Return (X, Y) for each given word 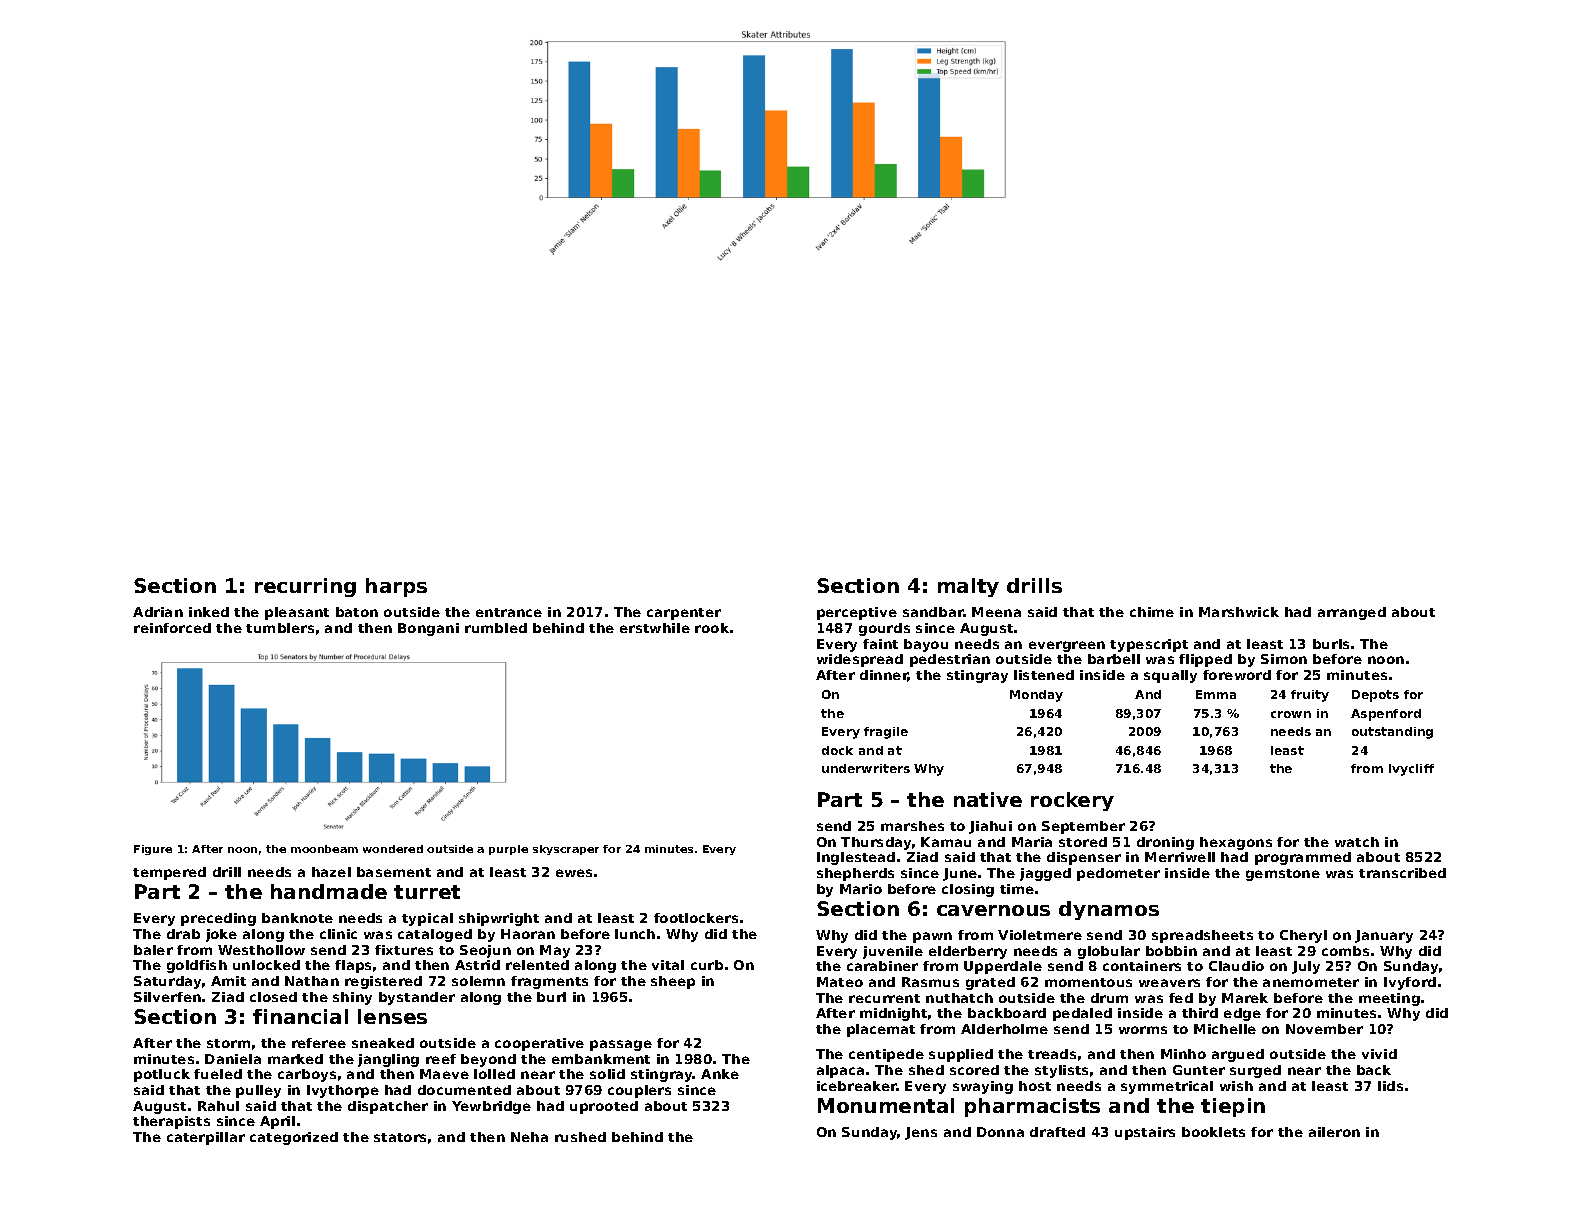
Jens (921, 1133)
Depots (1375, 696)
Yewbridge (491, 1107)
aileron (1334, 1132)
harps (396, 587)
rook (712, 628)
